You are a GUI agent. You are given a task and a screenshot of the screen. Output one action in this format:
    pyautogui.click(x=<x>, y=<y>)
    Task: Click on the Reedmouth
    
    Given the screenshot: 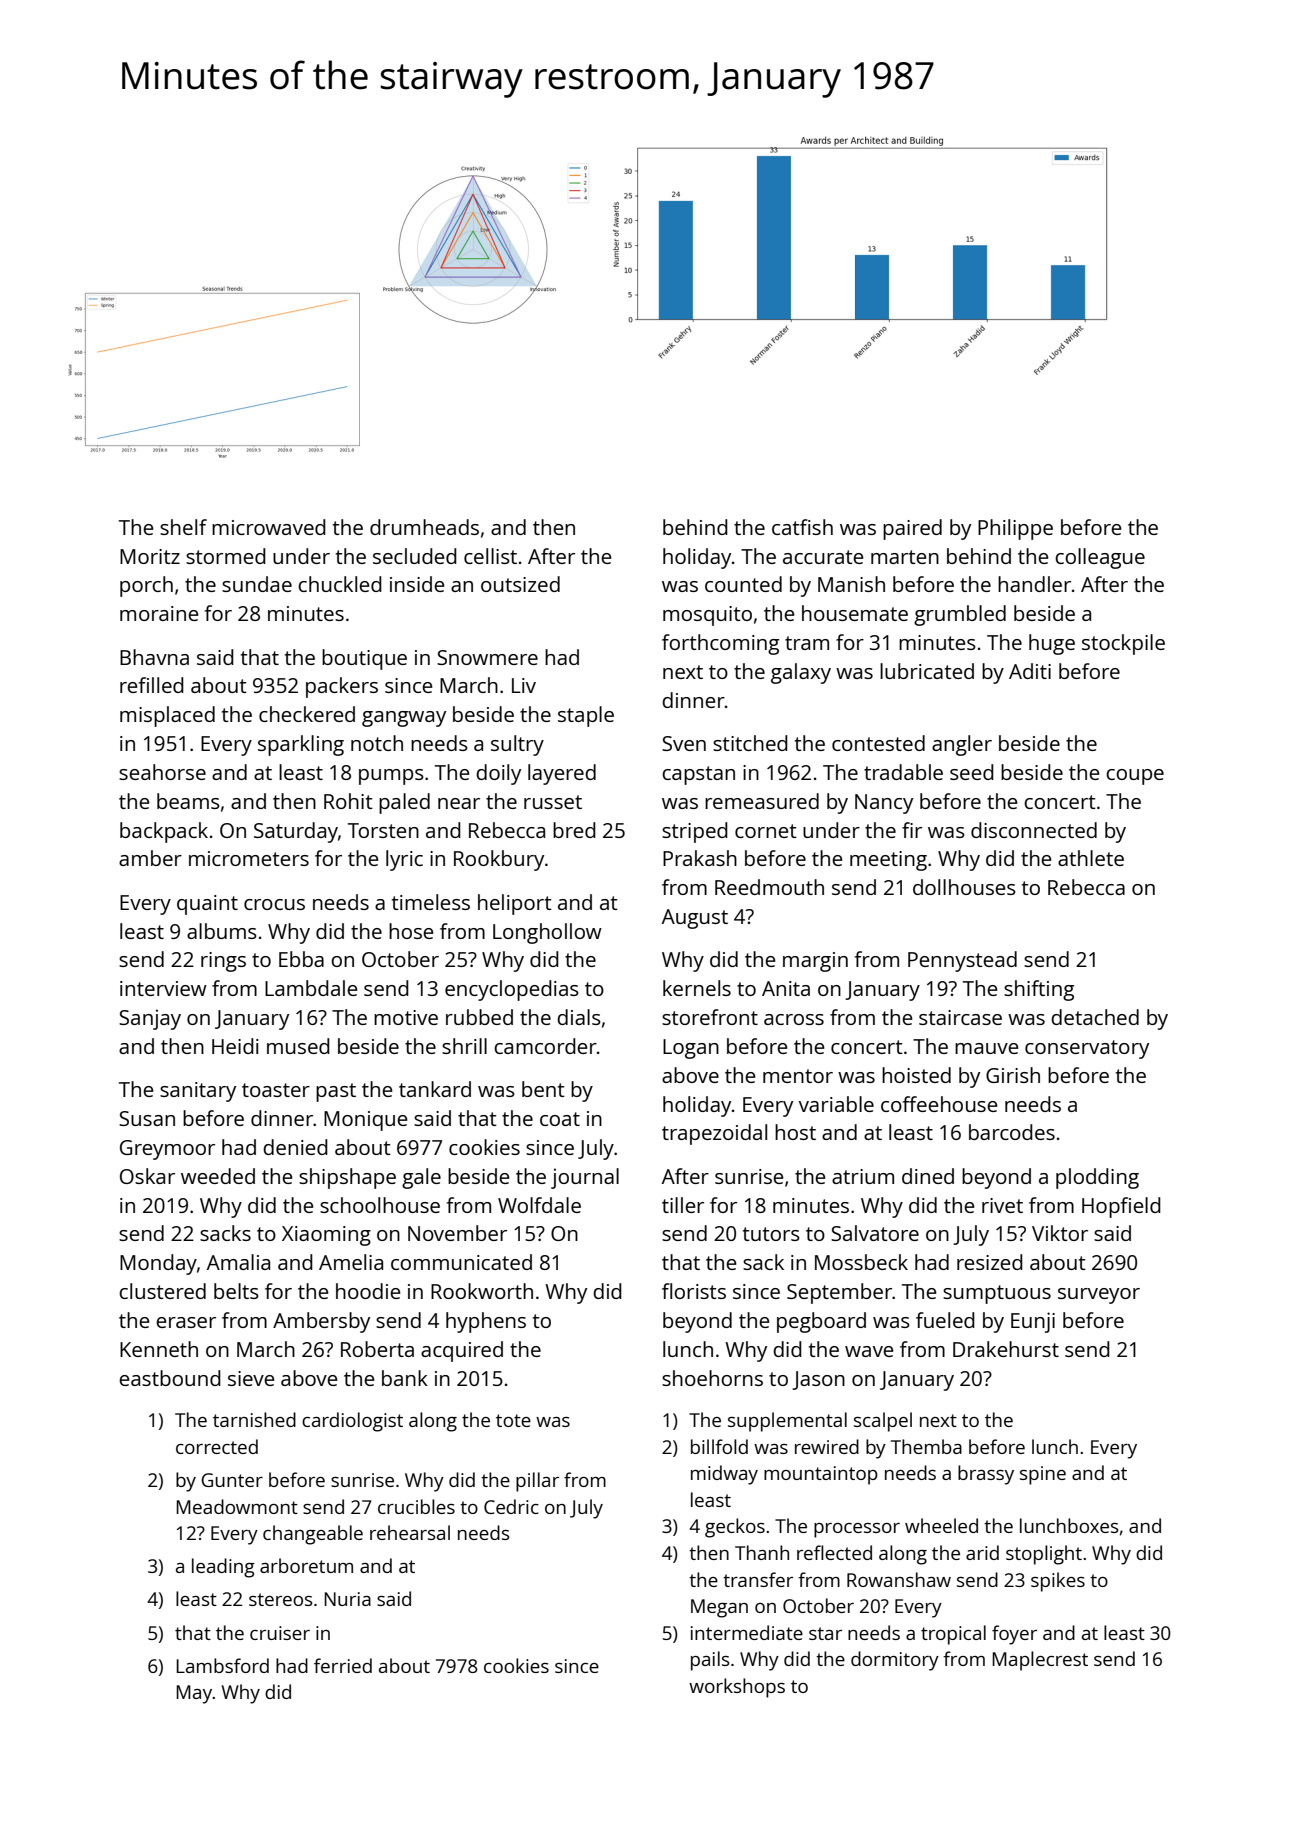 What is the action you would take?
    pyautogui.click(x=769, y=887)
